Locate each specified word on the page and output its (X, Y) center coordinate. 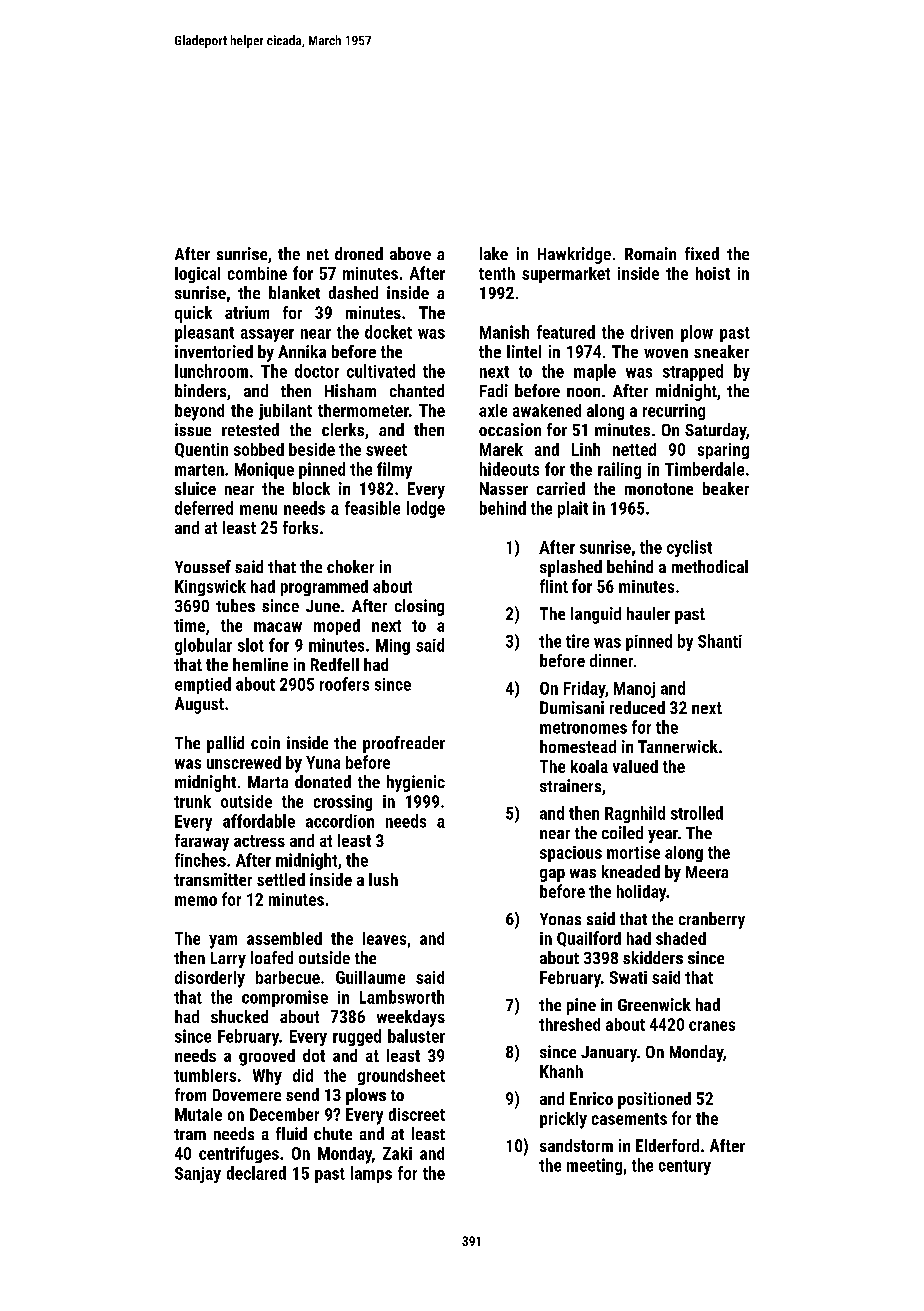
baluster (416, 1036)
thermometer (363, 410)
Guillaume (370, 977)
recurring (674, 412)
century (685, 1167)
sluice (195, 488)
